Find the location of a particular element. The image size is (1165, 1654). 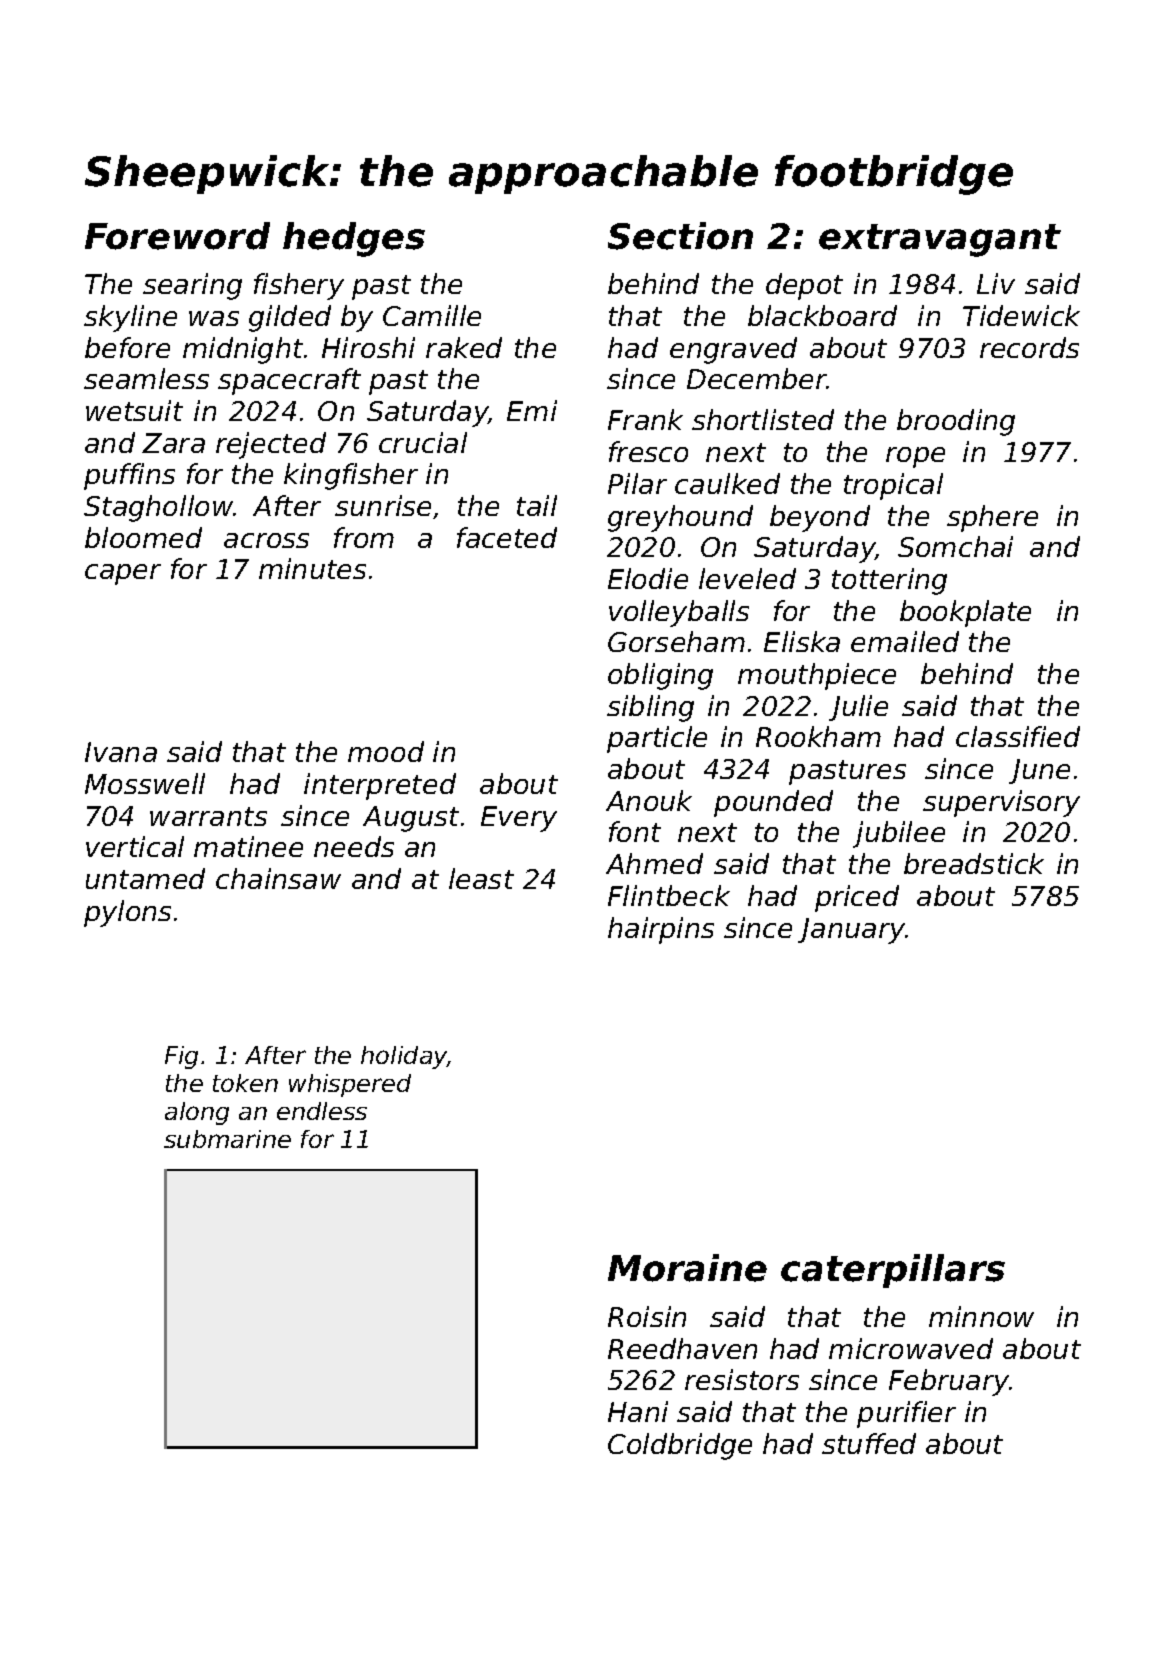

Hani is located at coordinates (638, 1411).
